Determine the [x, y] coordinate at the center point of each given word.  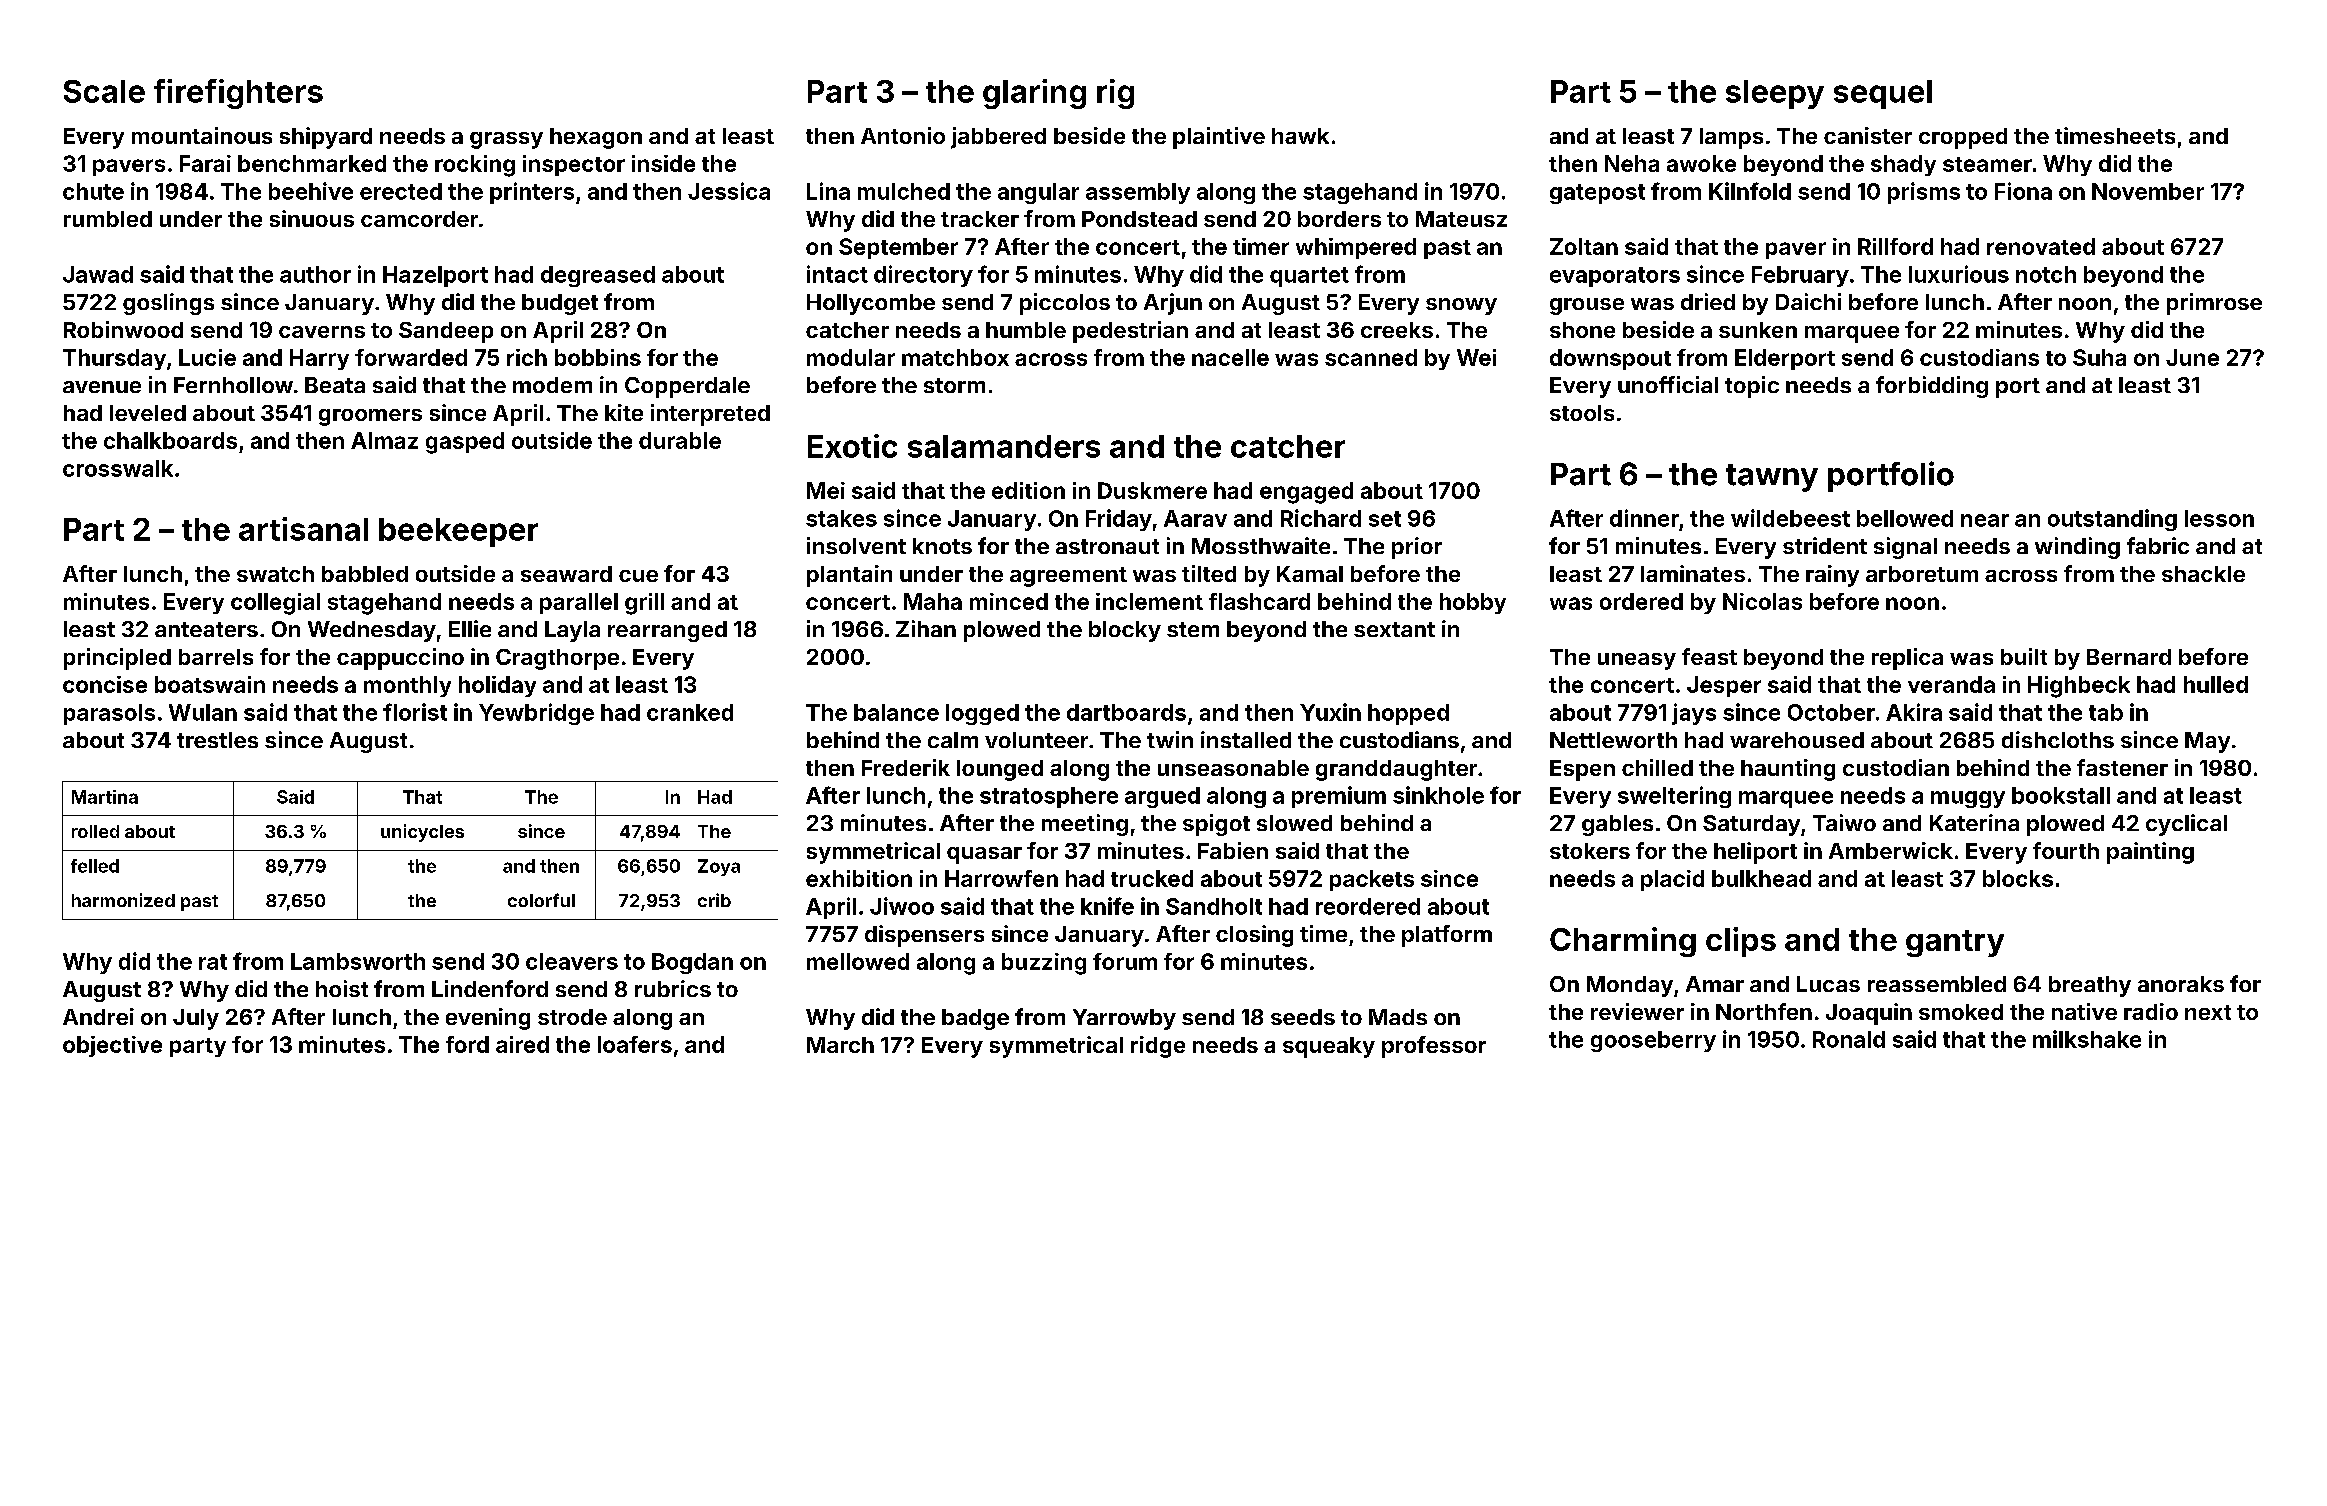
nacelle [1230, 357]
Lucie [207, 357]
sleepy [1775, 94]
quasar [984, 855]
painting [2150, 853]
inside [663, 163]
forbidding [1932, 387]
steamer [1987, 164]
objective [112, 1046]
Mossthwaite [1261, 545]
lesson [2219, 518]
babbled [365, 574]
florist [415, 712]
